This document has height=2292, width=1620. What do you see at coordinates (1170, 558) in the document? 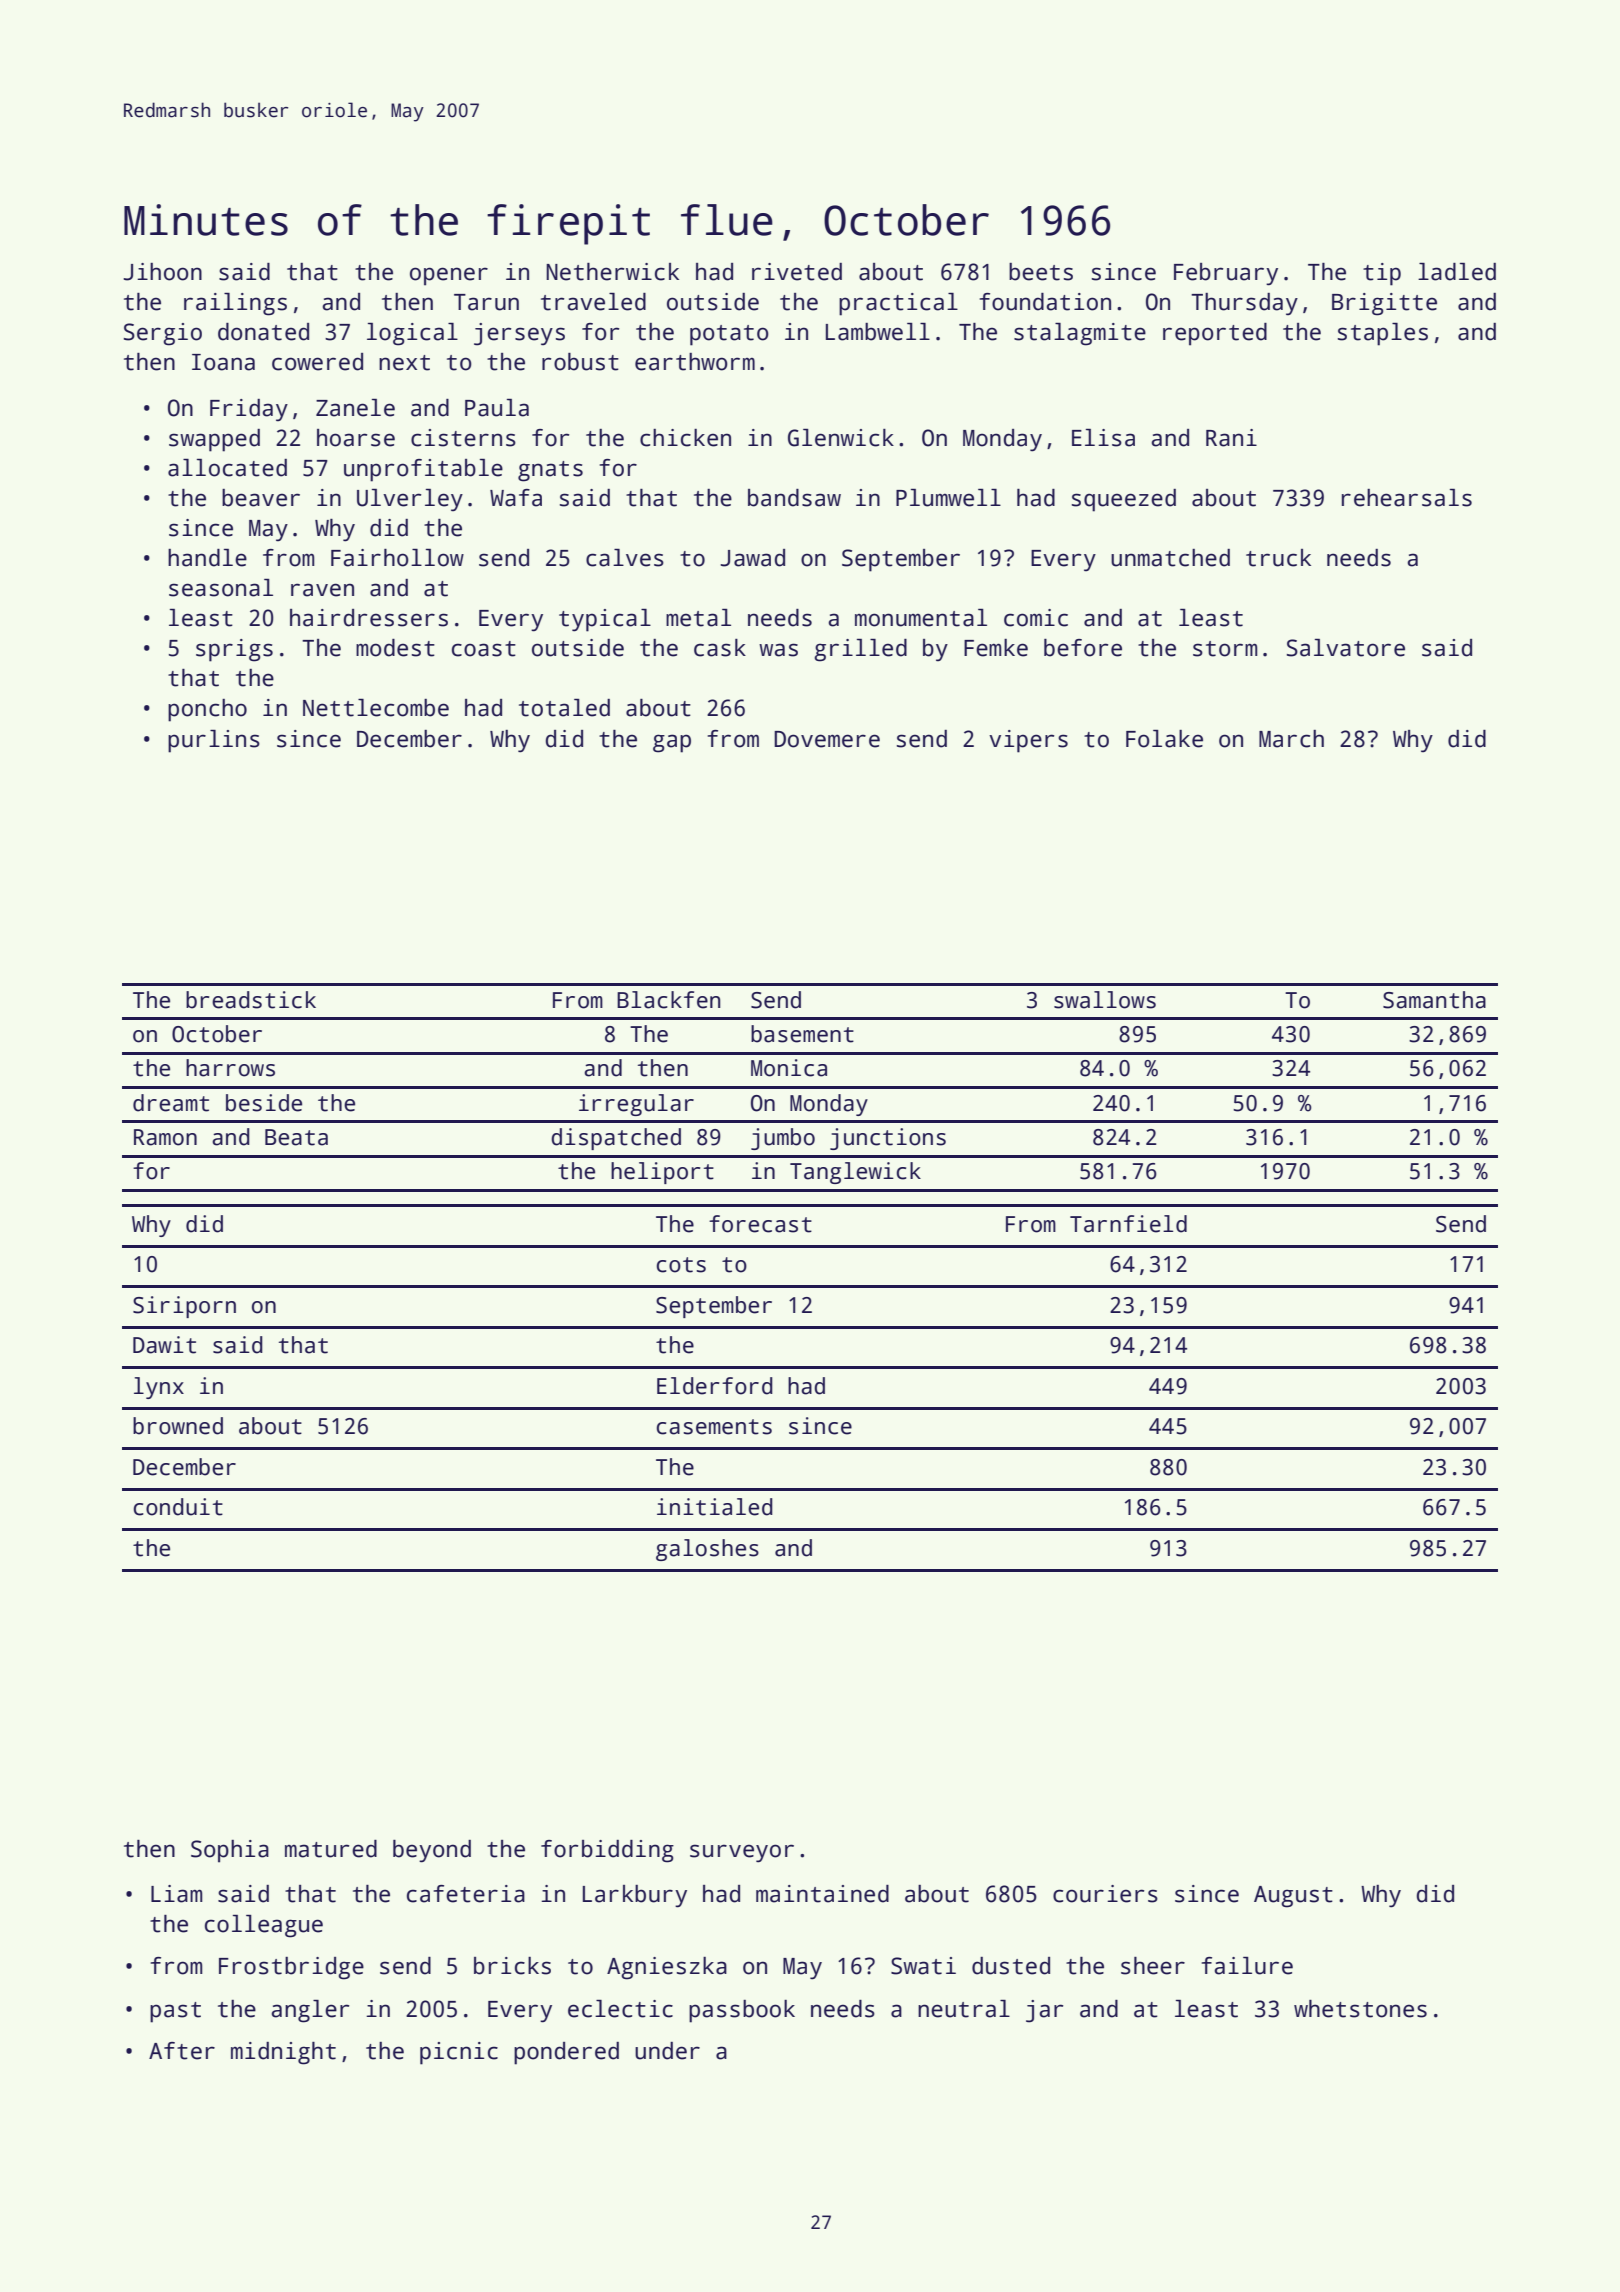
I see `unmatched` at bounding box center [1170, 558].
